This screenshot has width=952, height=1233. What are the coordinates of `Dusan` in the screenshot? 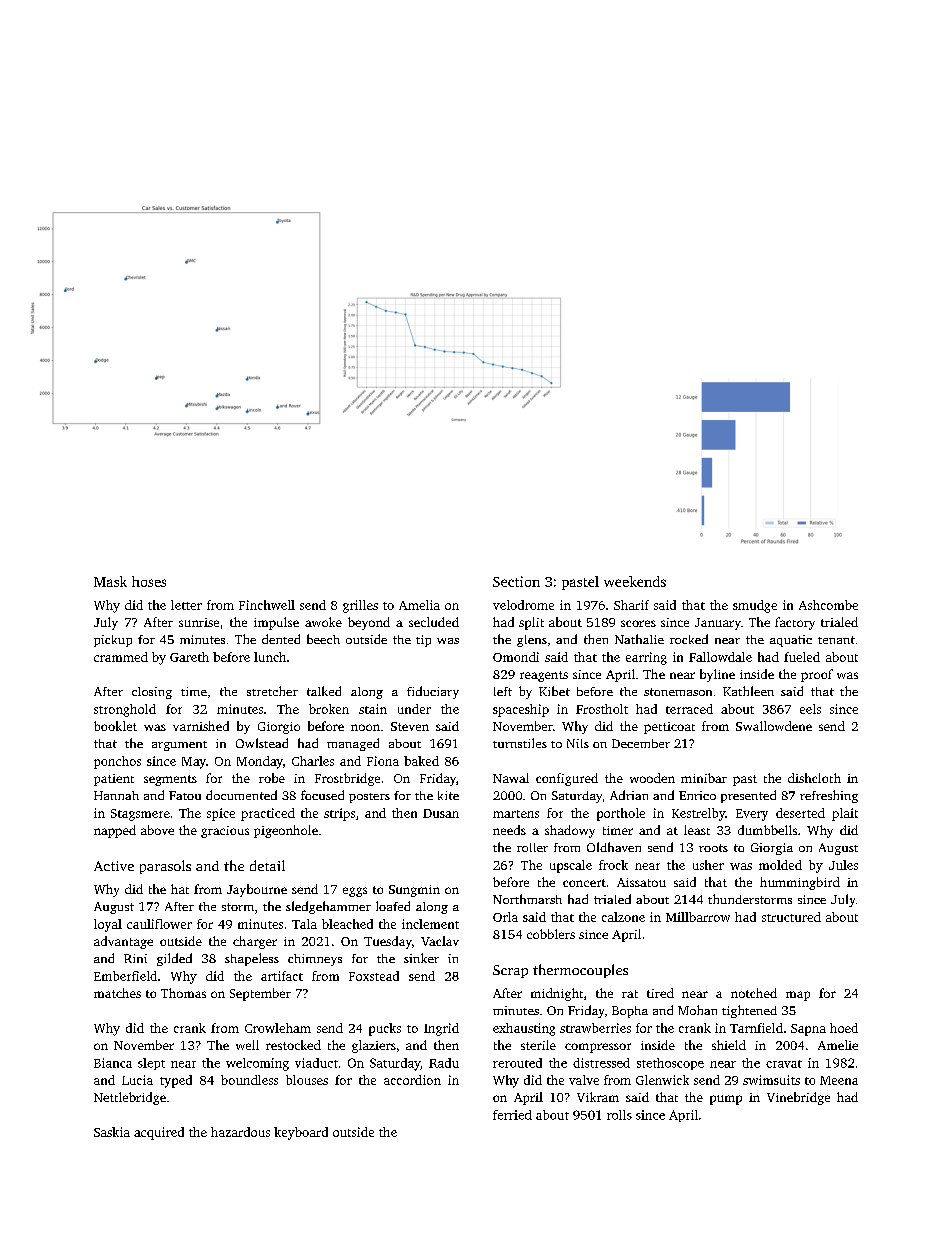 It's located at (441, 813).
